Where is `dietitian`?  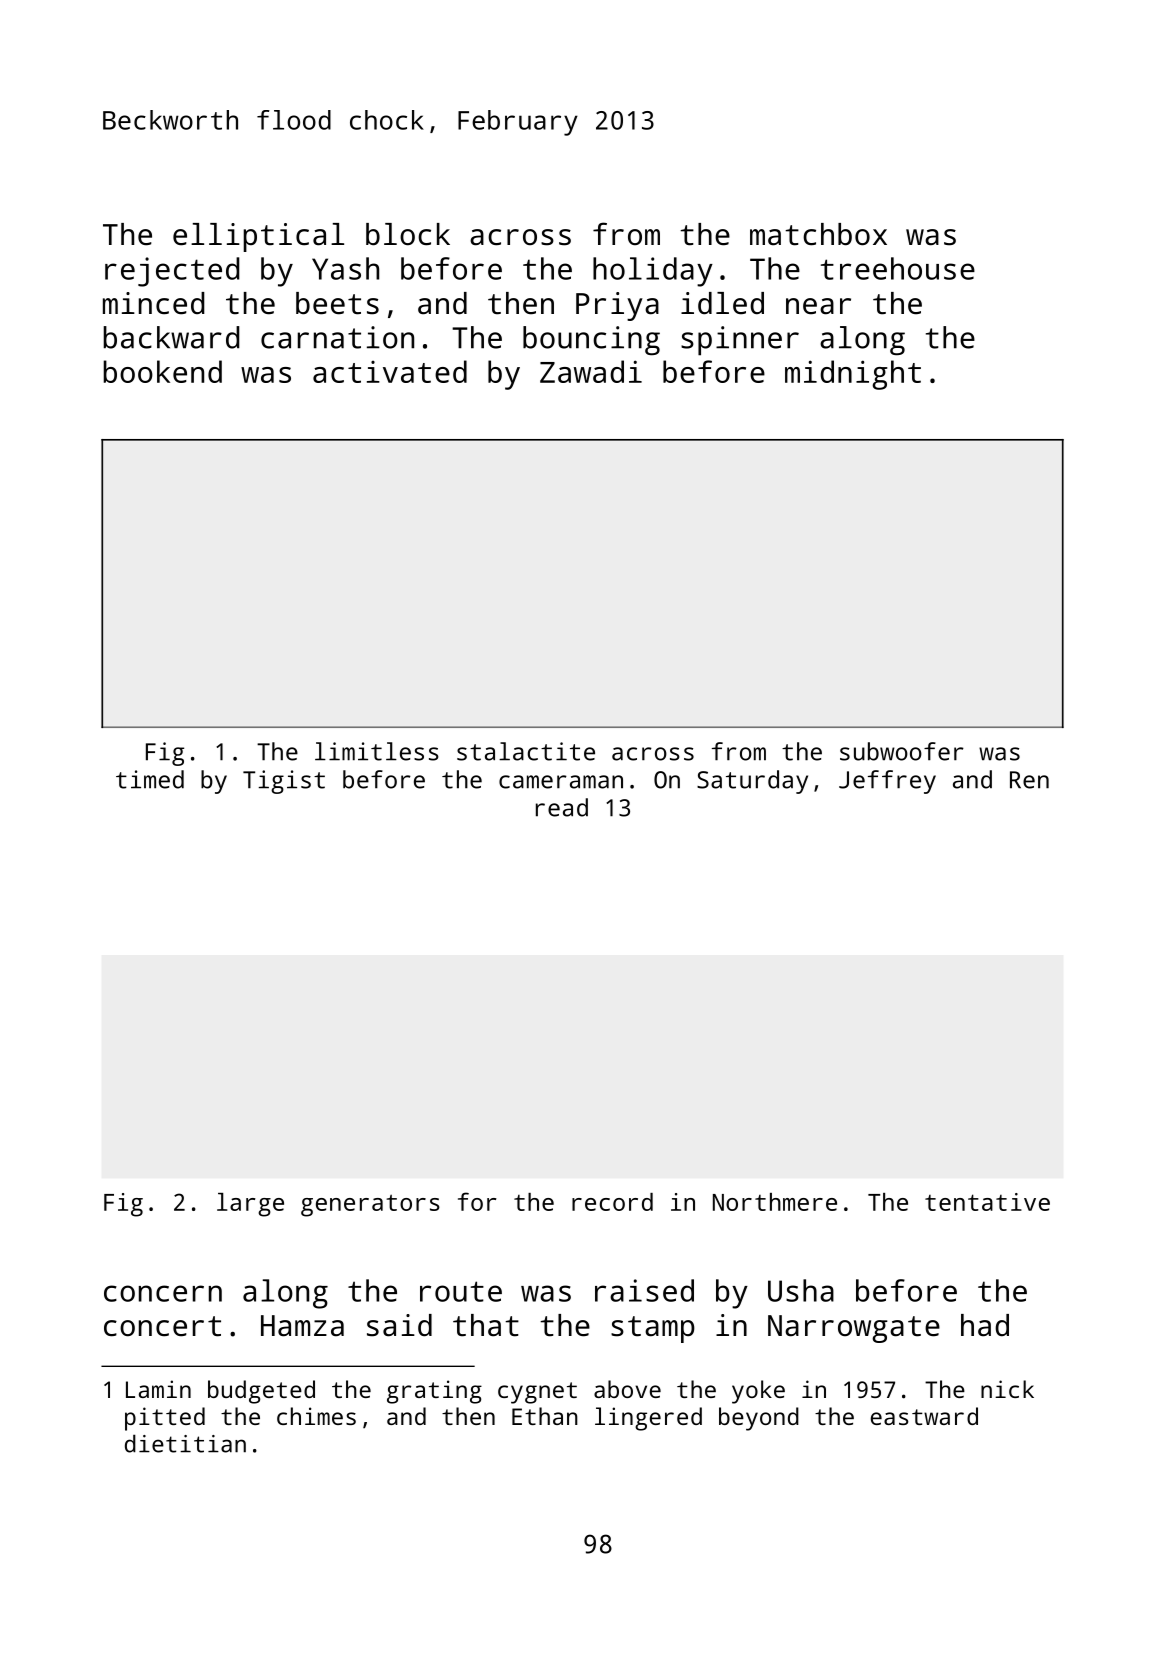 dietitian is located at coordinates (185, 1443).
